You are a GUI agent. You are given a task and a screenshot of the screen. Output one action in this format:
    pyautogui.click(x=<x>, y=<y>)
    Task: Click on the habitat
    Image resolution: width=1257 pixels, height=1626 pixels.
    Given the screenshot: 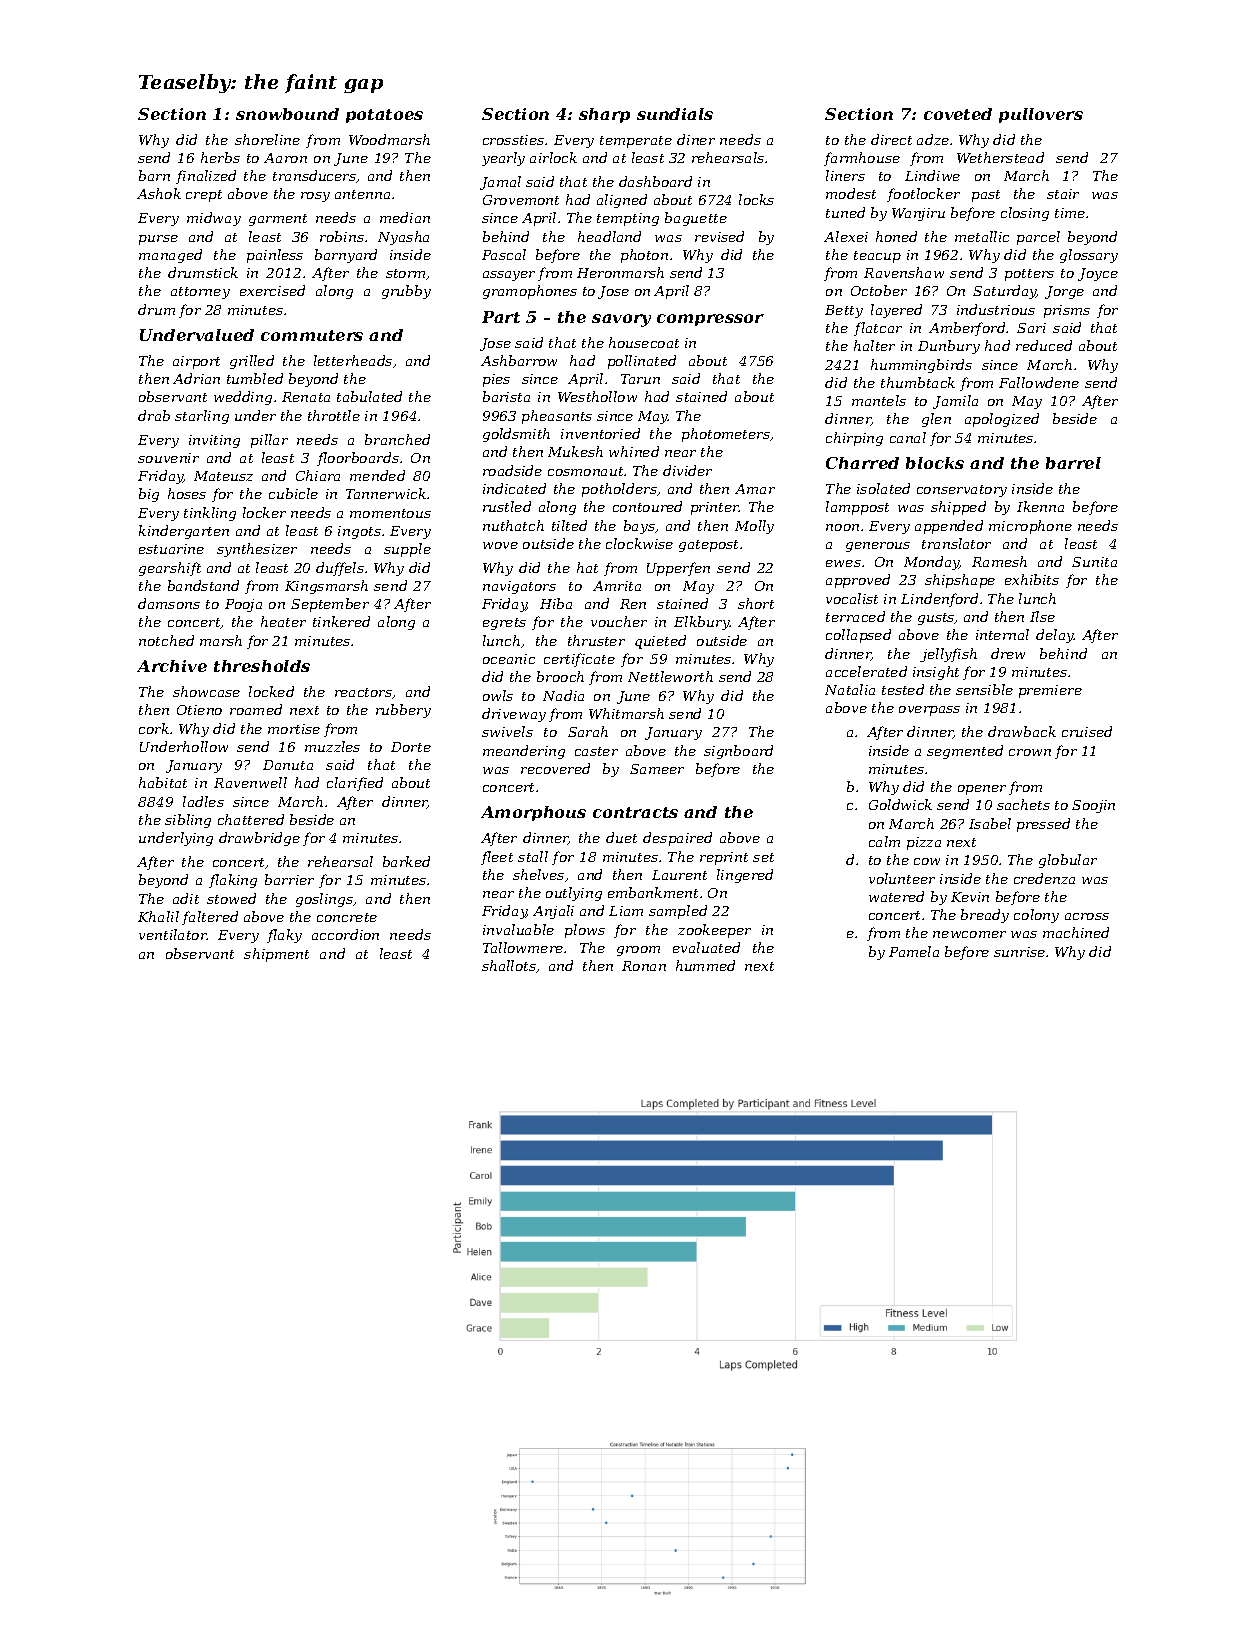 What is the action you would take?
    pyautogui.click(x=163, y=782)
